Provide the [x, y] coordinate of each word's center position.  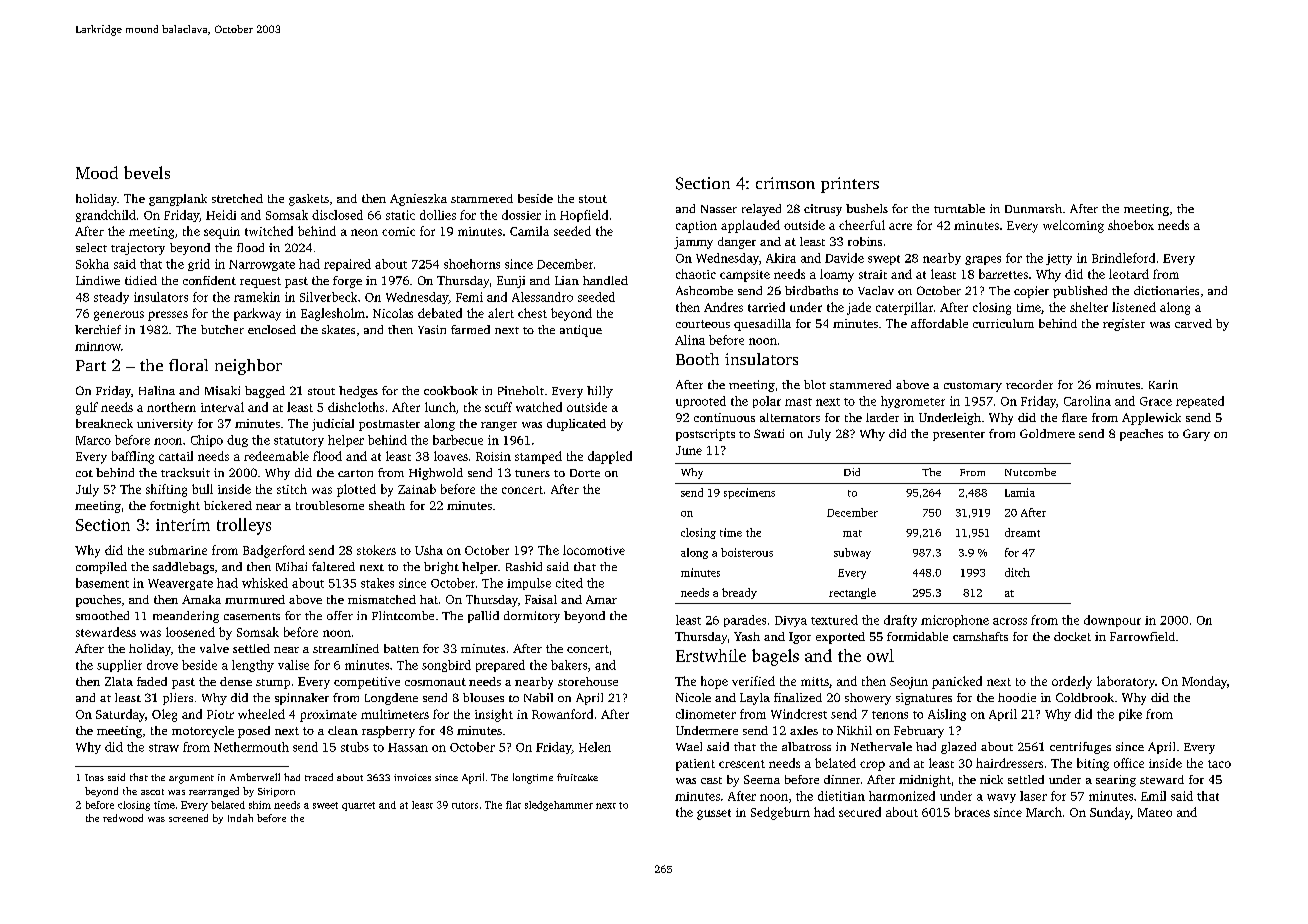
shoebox [1131, 225]
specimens [749, 493]
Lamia [1020, 492]
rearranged [214, 792]
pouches [98, 601]
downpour [1112, 621]
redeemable [276, 456]
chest [532, 313]
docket [1072, 636]
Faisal [541, 599]
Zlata [119, 681]
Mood [97, 172]
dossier [521, 215]
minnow [98, 346]
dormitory [532, 617]
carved [1193, 323]
